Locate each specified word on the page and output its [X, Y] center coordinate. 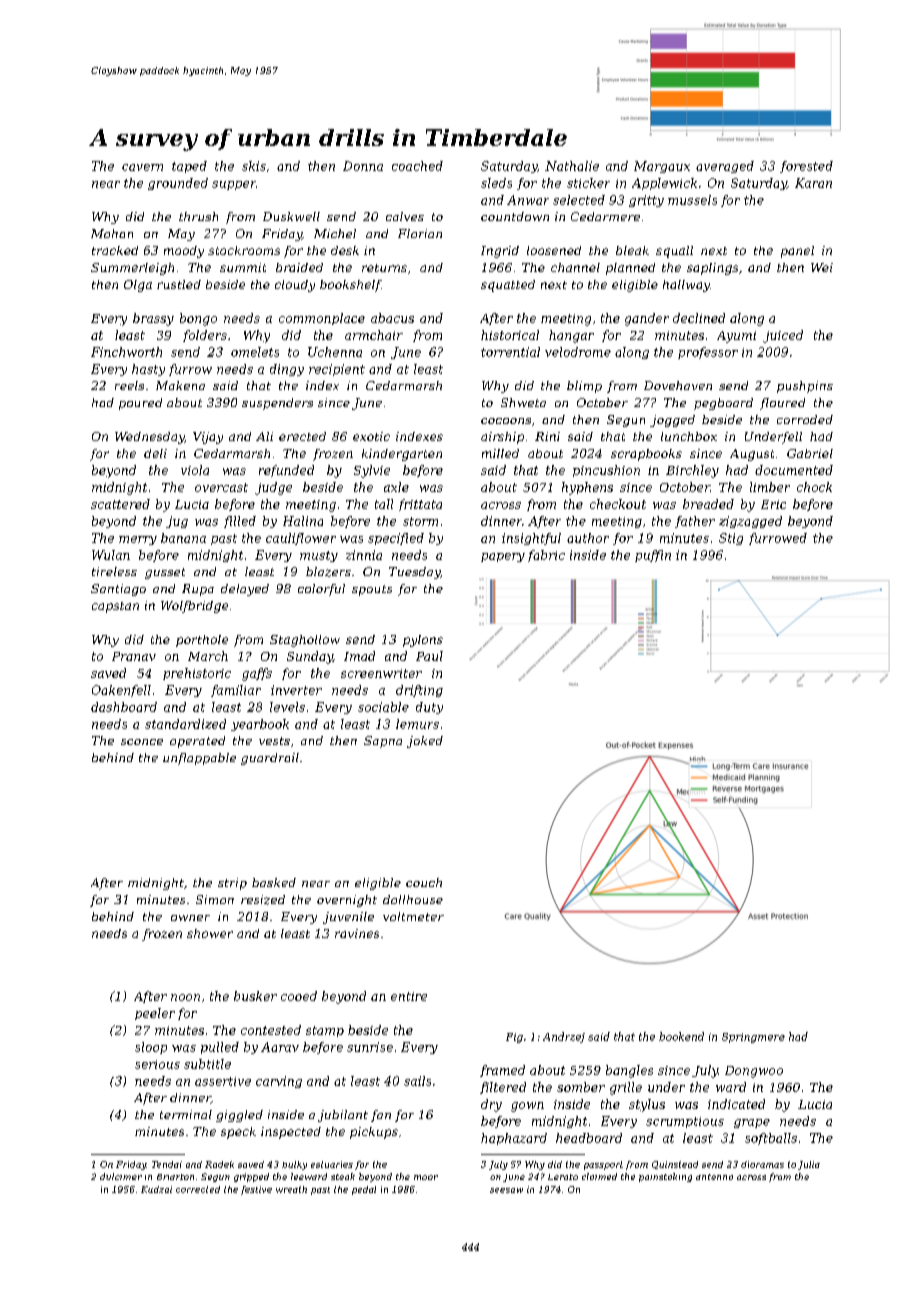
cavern [142, 167]
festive [256, 1190]
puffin [653, 556]
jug [177, 522]
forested [806, 167]
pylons [423, 641]
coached [417, 166]
